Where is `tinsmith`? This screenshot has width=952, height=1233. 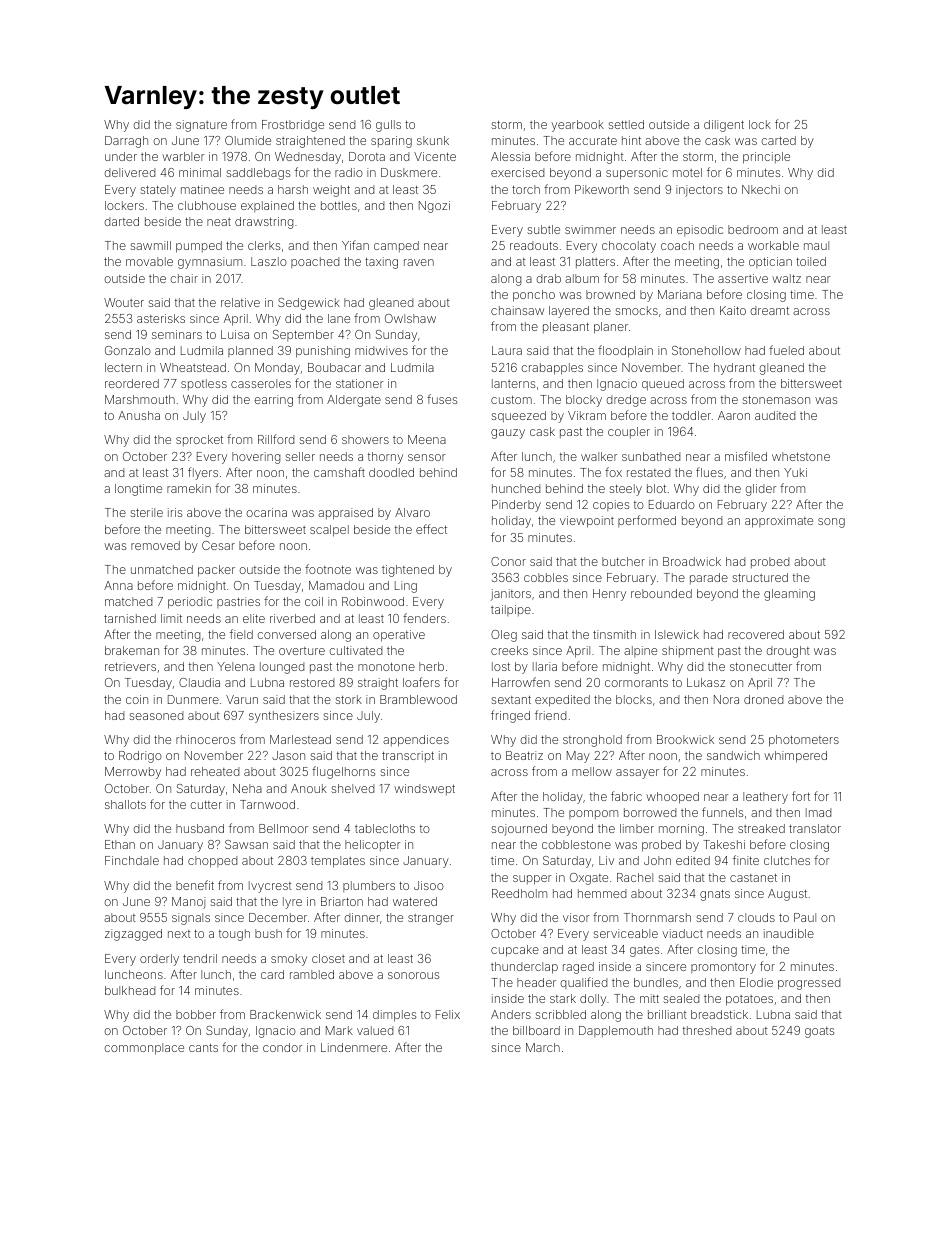 tinsmith is located at coordinates (614, 634).
